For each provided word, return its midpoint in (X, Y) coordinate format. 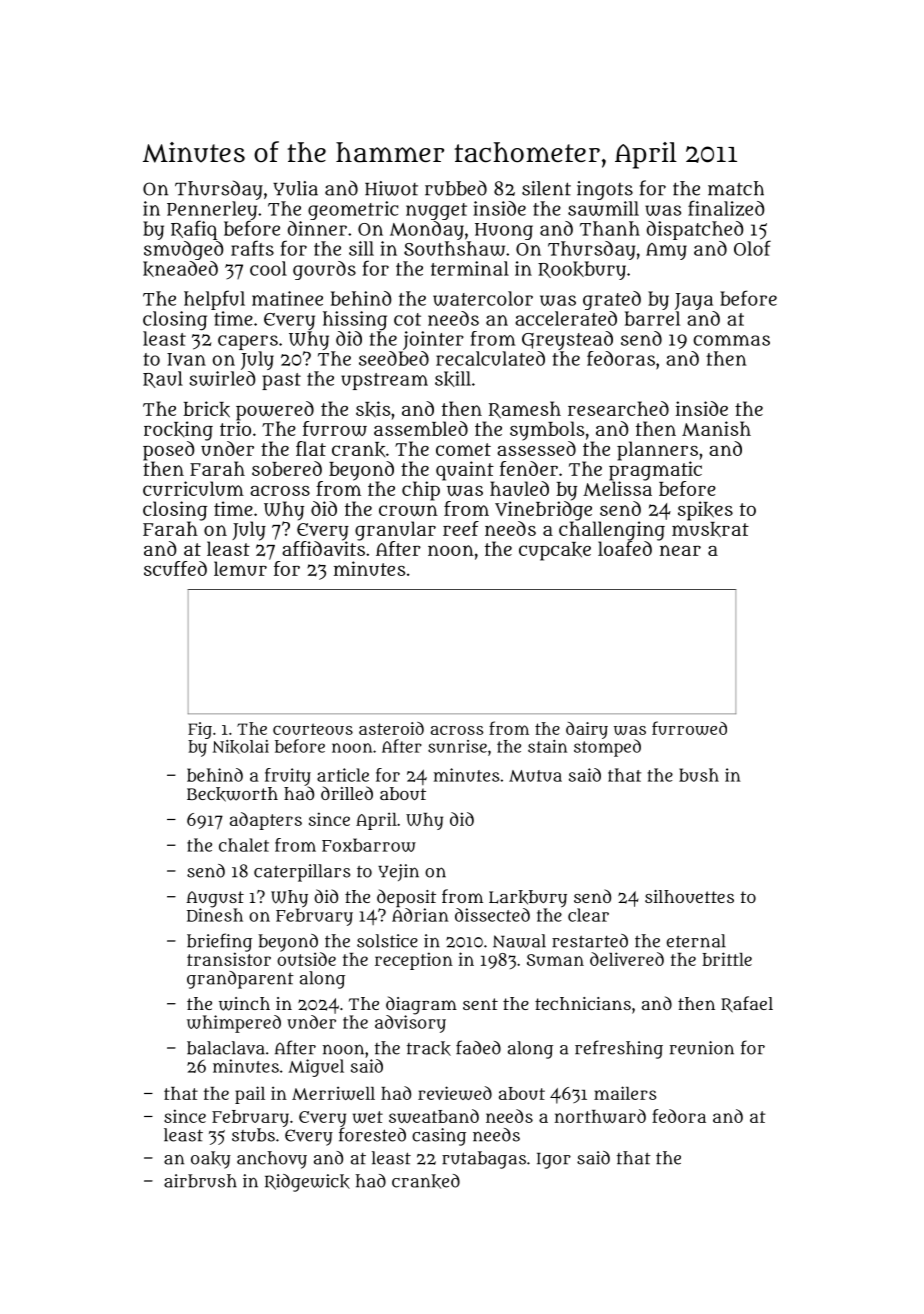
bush (699, 775)
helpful (214, 300)
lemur (240, 568)
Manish (716, 428)
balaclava (226, 1048)
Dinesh (215, 915)
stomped (607, 748)
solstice (387, 941)
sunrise (457, 746)
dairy (587, 730)
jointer (433, 340)
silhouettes (689, 896)
